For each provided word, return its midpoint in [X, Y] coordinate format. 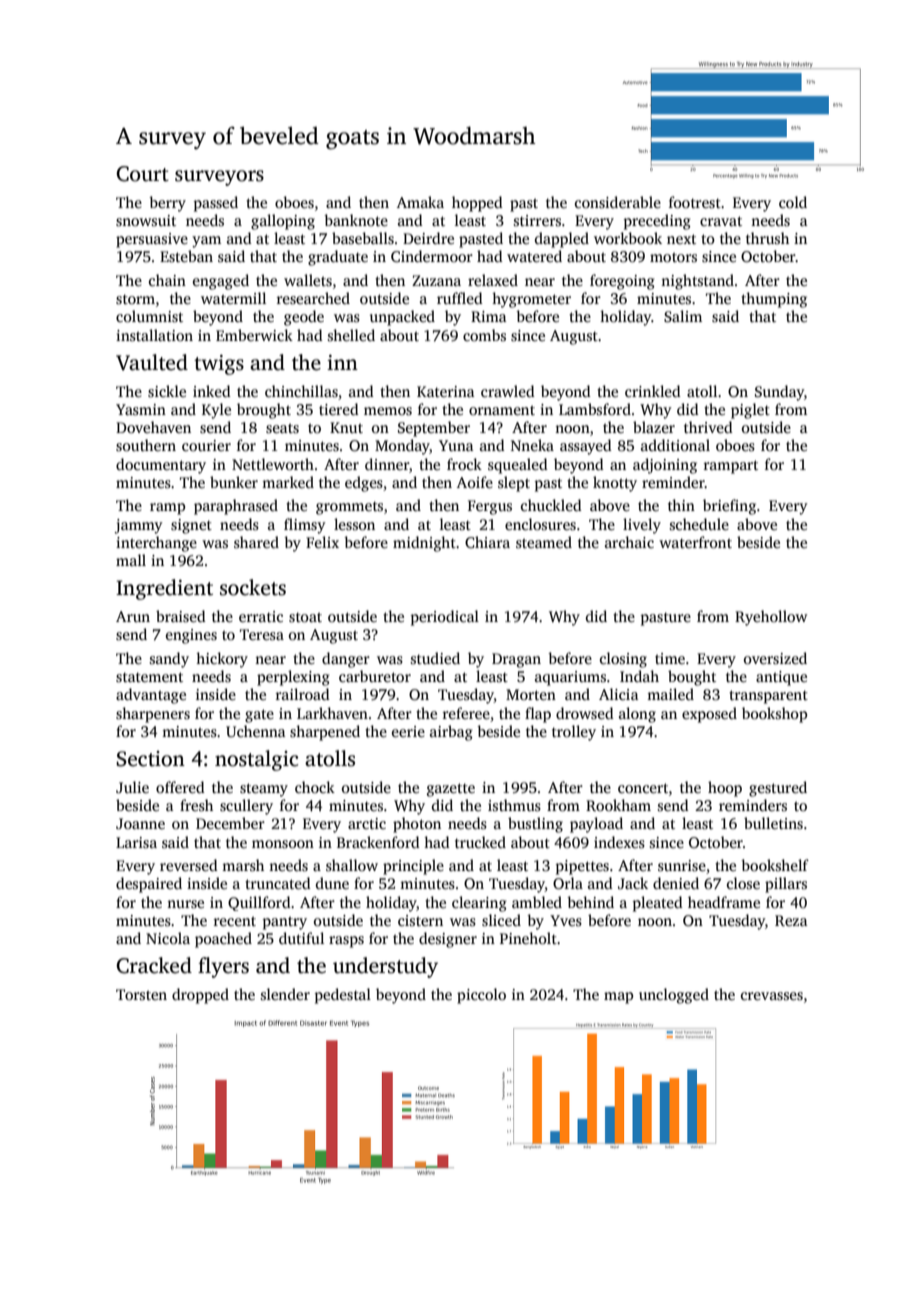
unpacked [402, 318]
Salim [683, 316]
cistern [420, 920]
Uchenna [256, 731]
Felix [322, 542]
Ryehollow [771, 618]
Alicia [619, 694]
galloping [283, 222]
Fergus [490, 507]
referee [466, 713]
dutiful [301, 938]
